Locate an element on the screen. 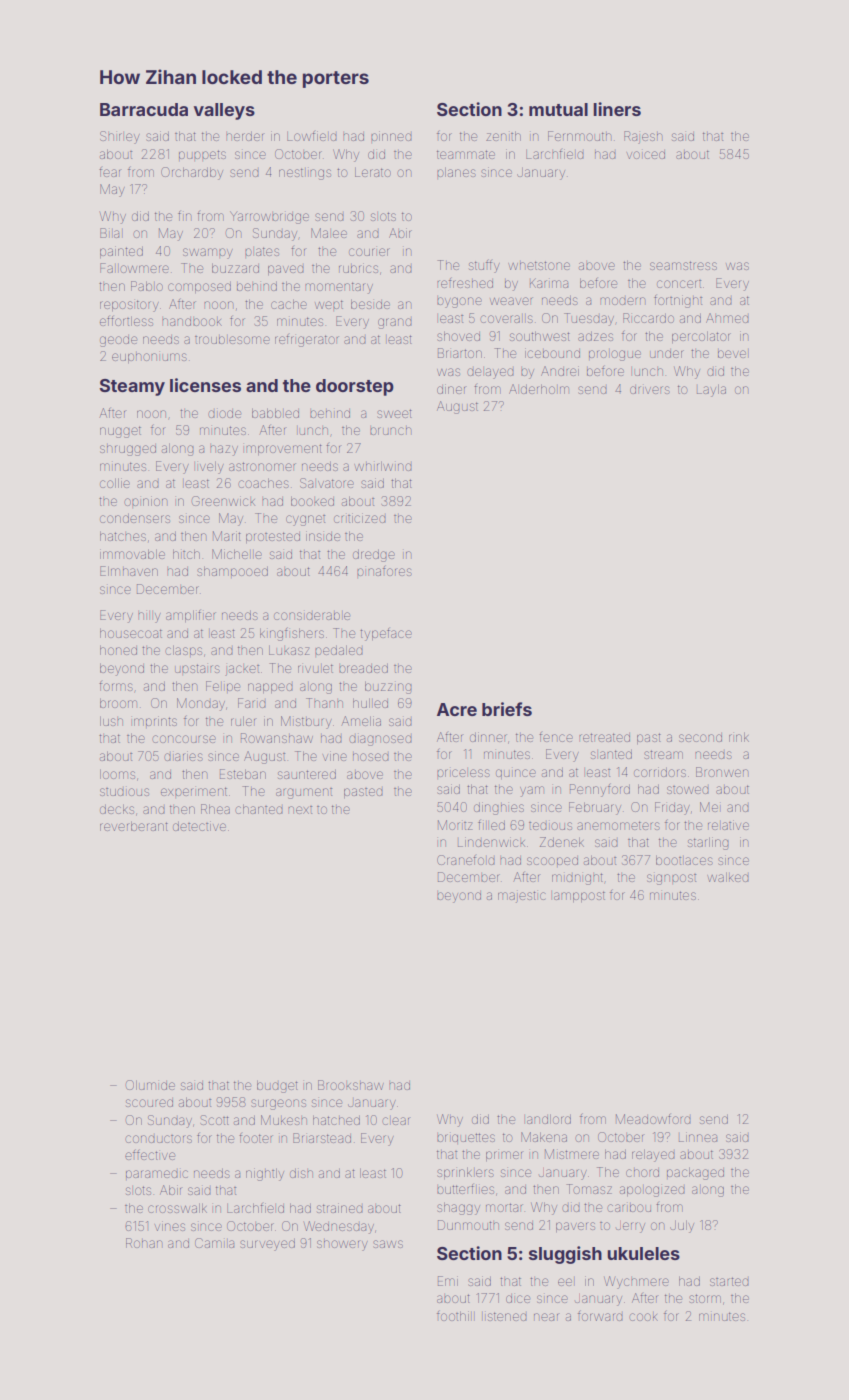 The image size is (849, 1400). teammate is located at coordinates (466, 154).
